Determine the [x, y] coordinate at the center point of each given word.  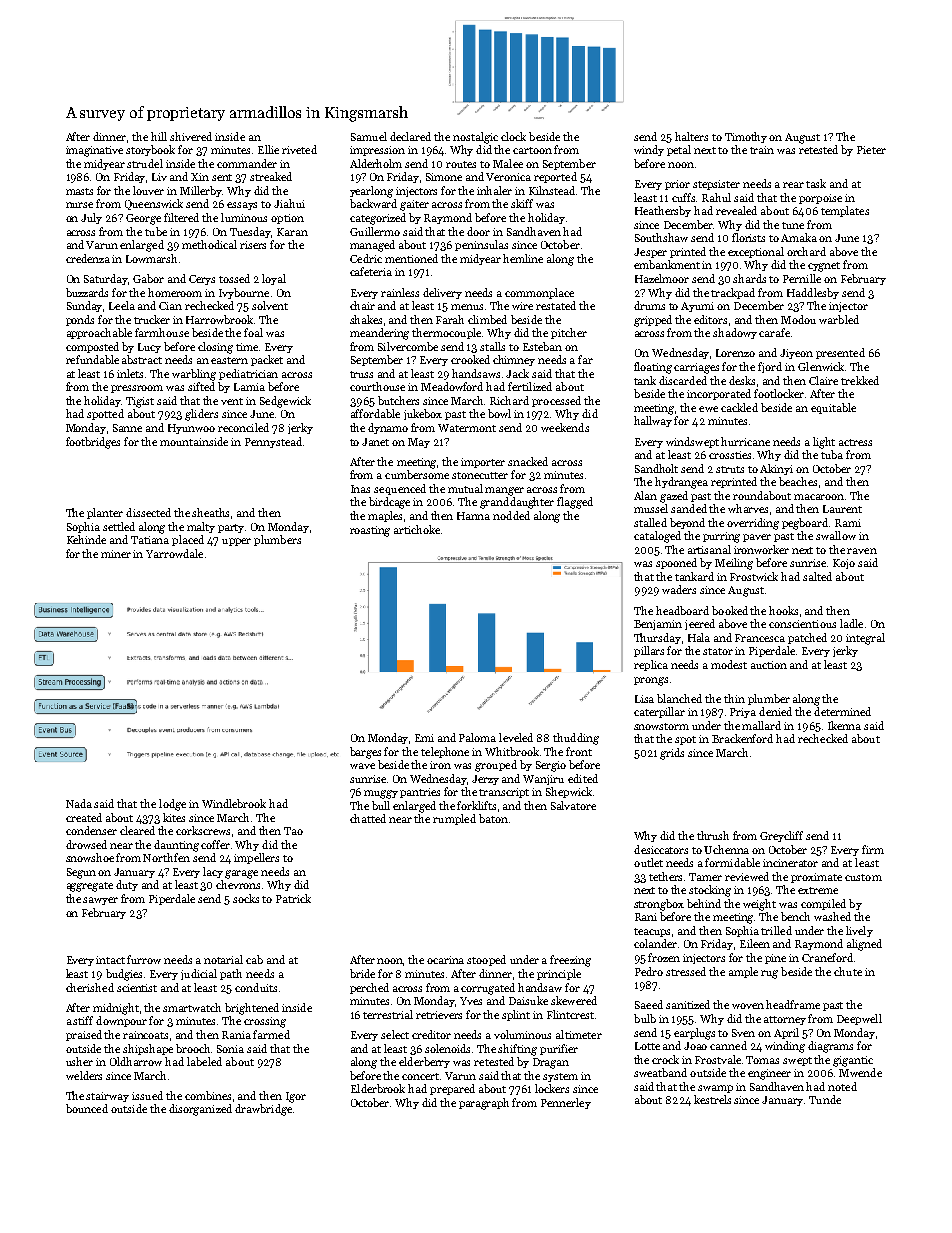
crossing [265, 1022]
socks [246, 898]
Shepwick [569, 792]
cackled [739, 407]
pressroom [137, 389]
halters [691, 136]
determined [842, 711]
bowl [499, 413]
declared [410, 136]
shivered [191, 136]
